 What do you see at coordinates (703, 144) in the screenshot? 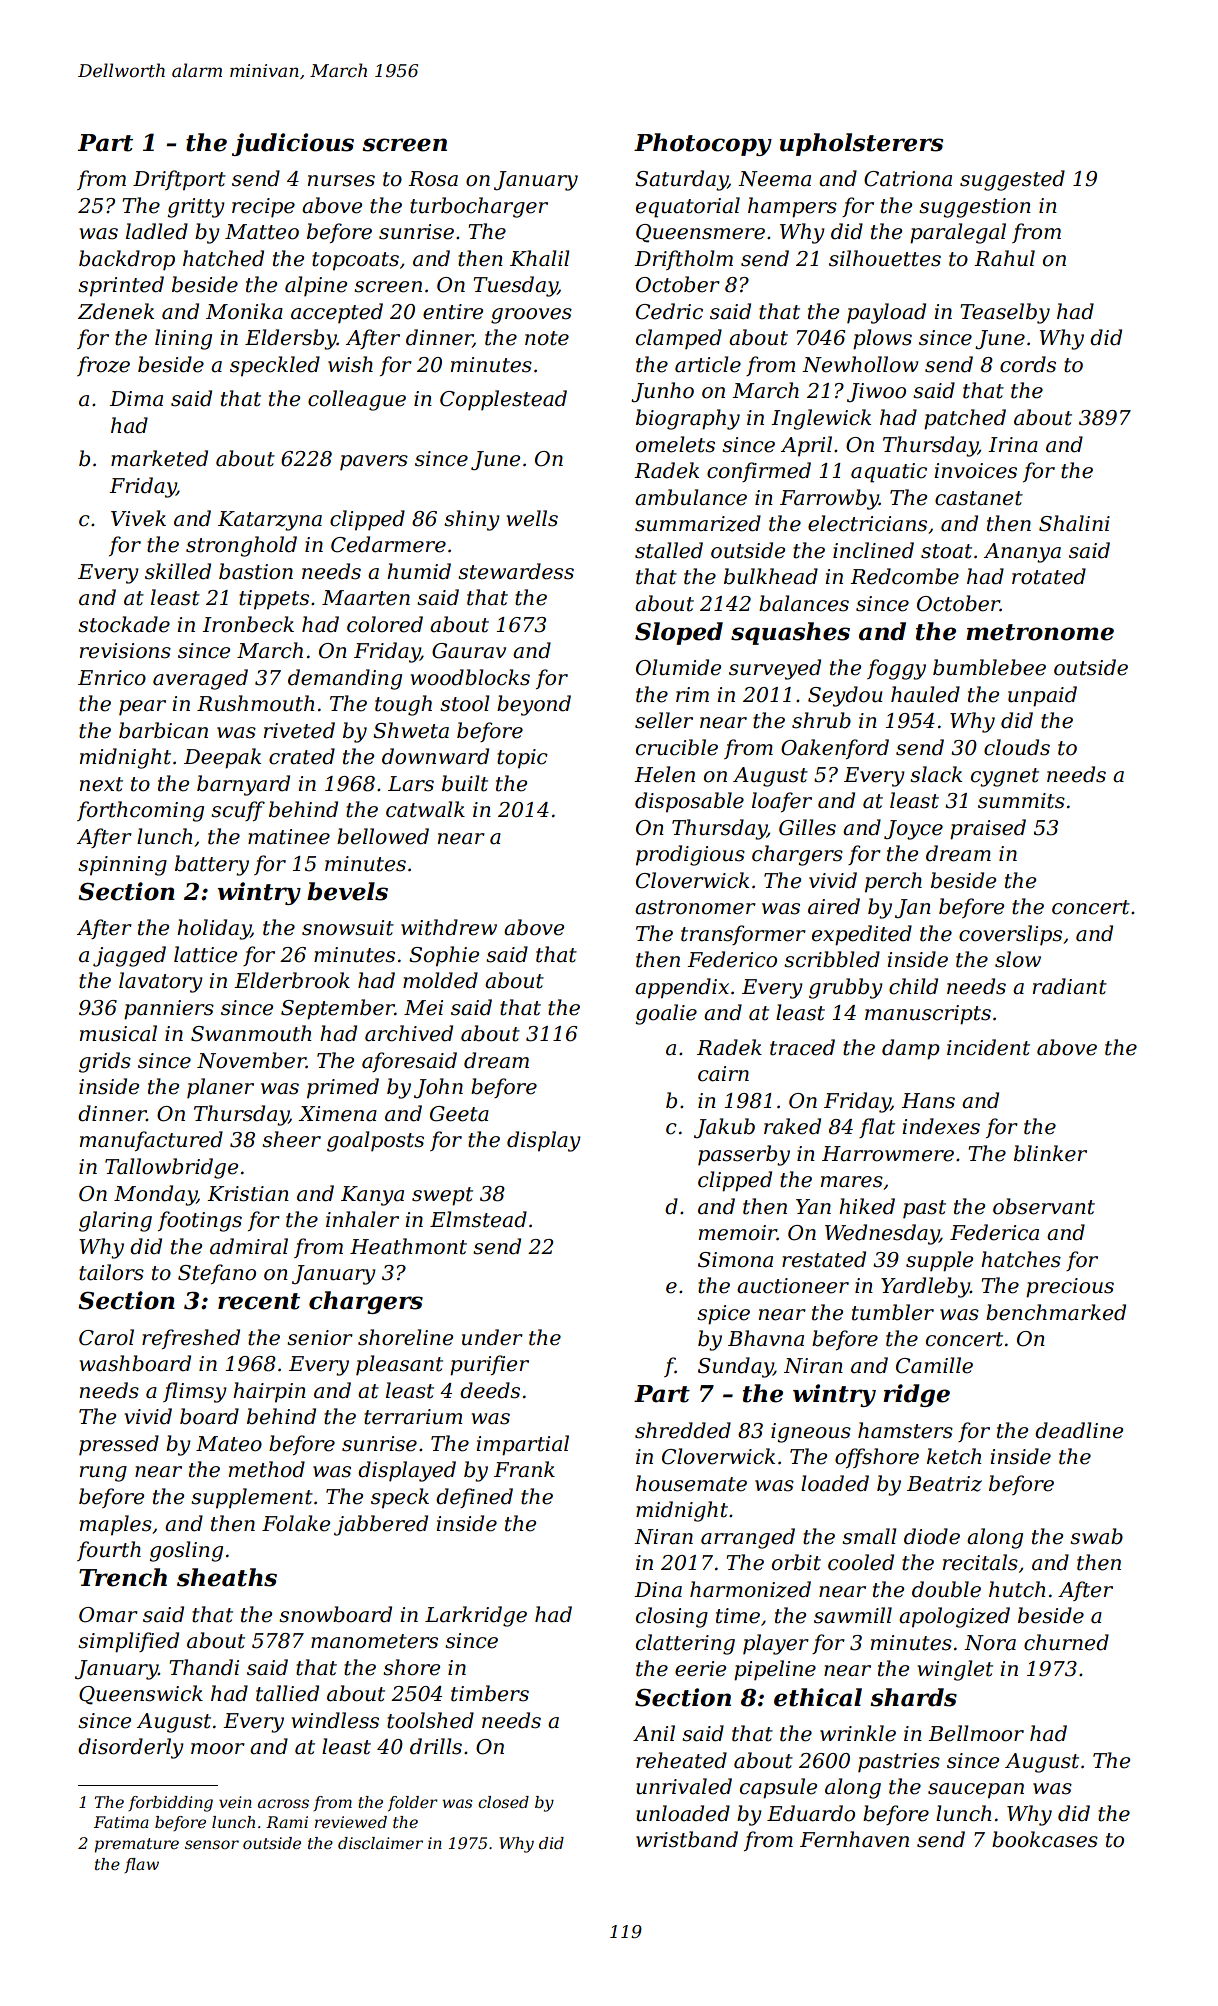
I see `Photocopy` at bounding box center [703, 144].
